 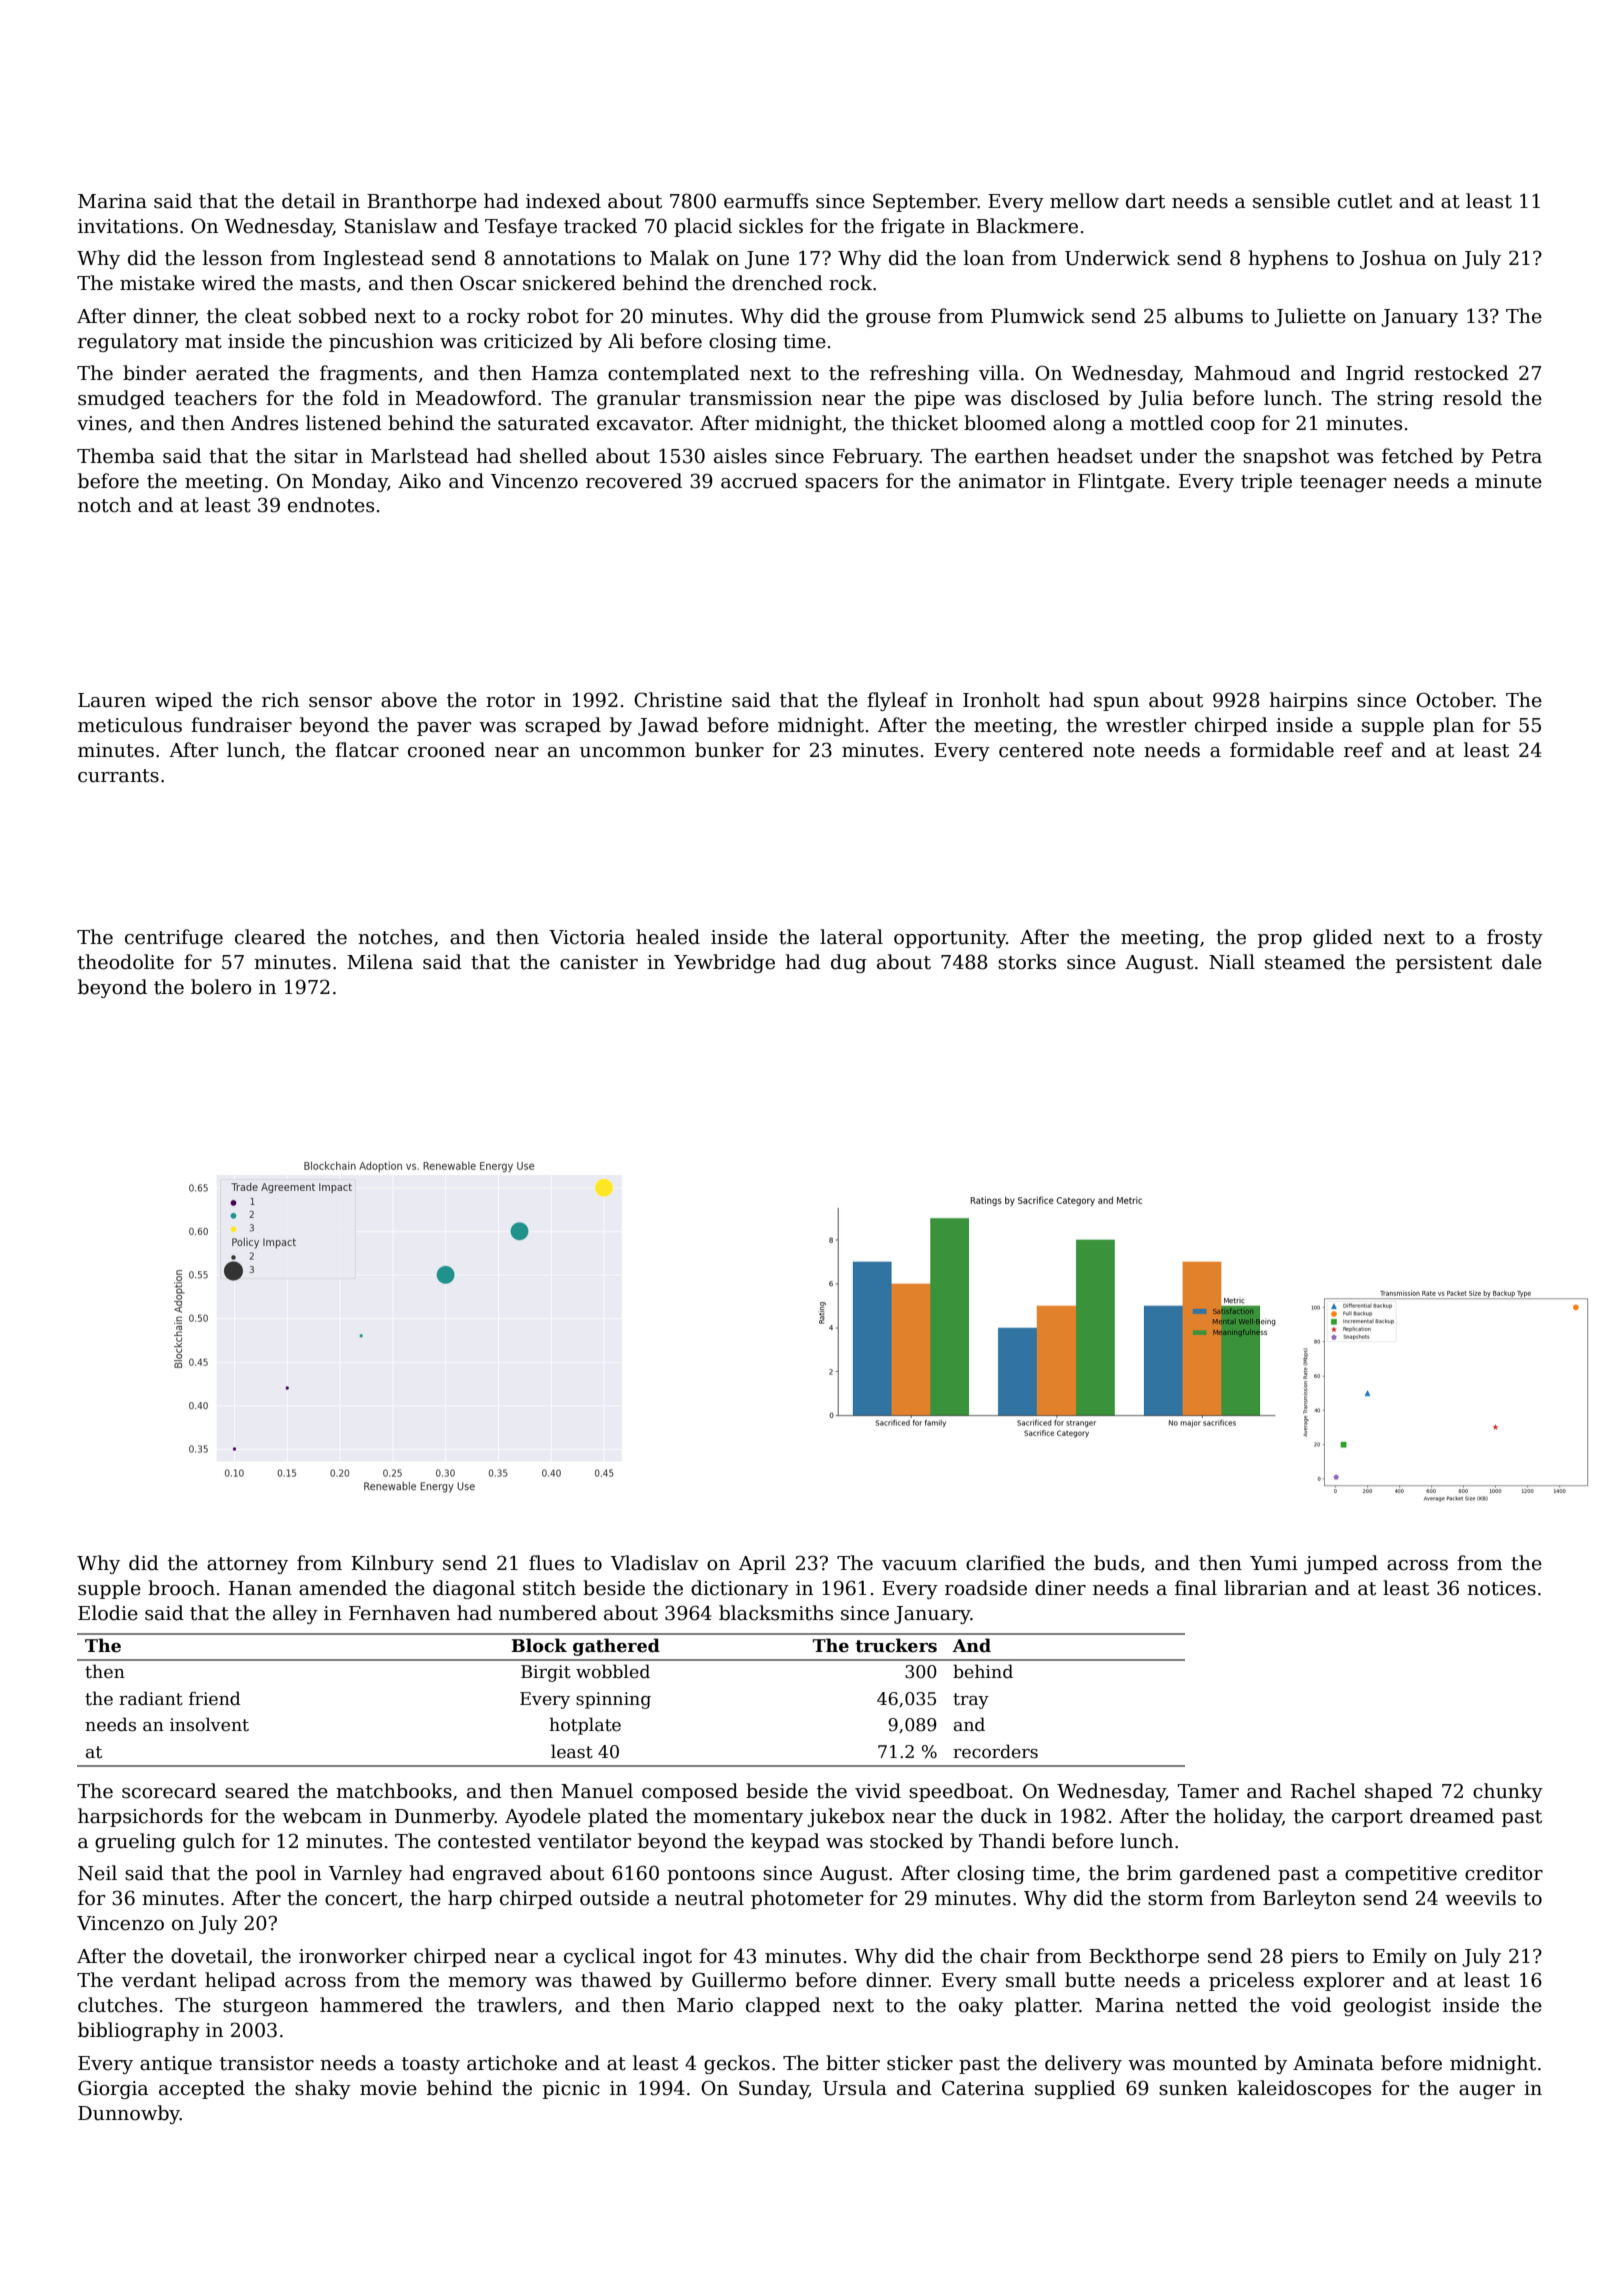 What do you see at coordinates (380, 962) in the page?
I see `Milena` at bounding box center [380, 962].
